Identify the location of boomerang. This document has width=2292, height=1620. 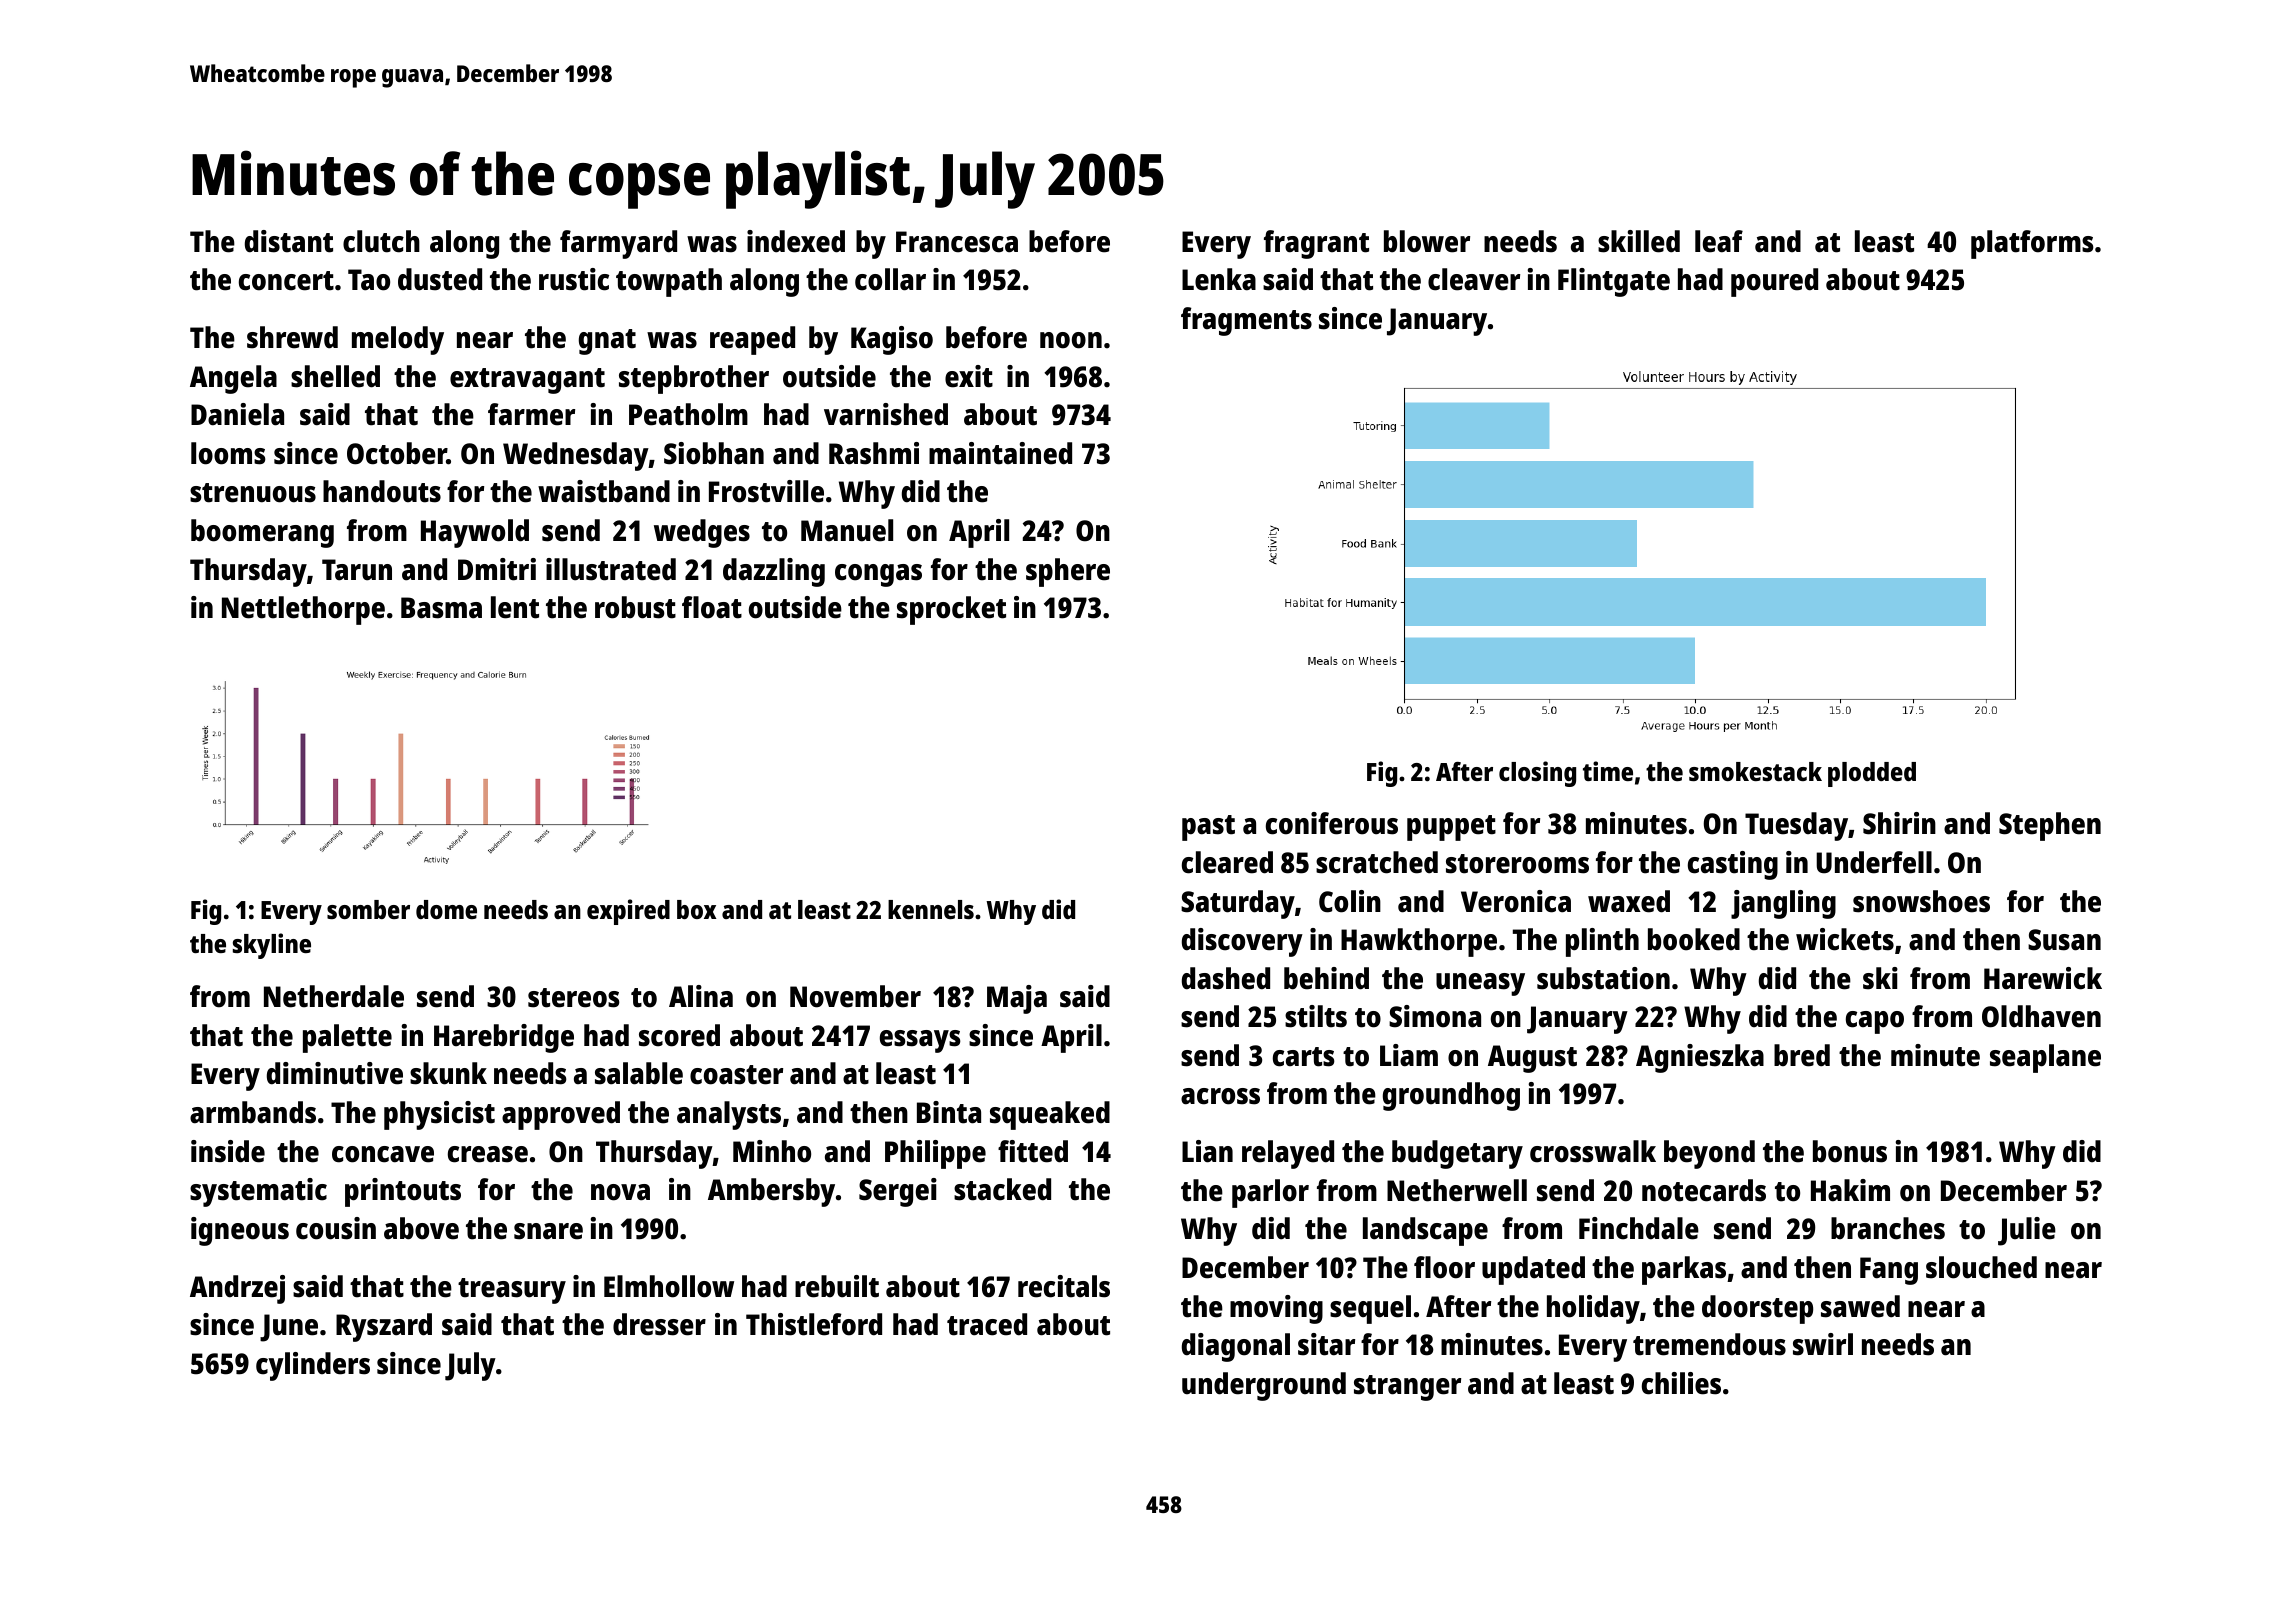
(262, 533).
